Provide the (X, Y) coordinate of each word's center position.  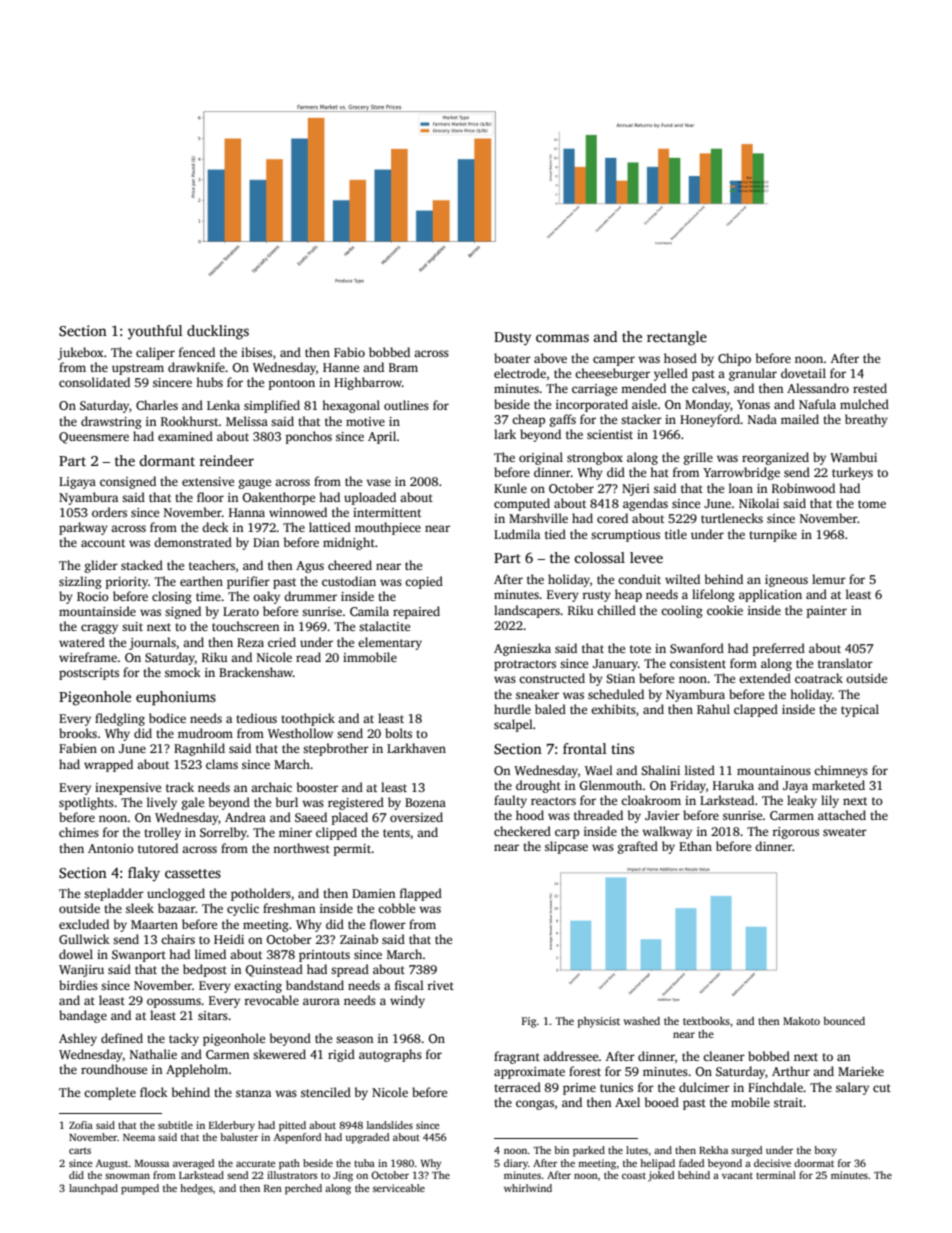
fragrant (517, 1057)
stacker (641, 419)
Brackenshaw (256, 672)
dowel (76, 954)
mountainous (774, 770)
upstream (138, 369)
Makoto (801, 1021)
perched (303, 1189)
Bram (403, 367)
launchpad (93, 1189)
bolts (398, 733)
